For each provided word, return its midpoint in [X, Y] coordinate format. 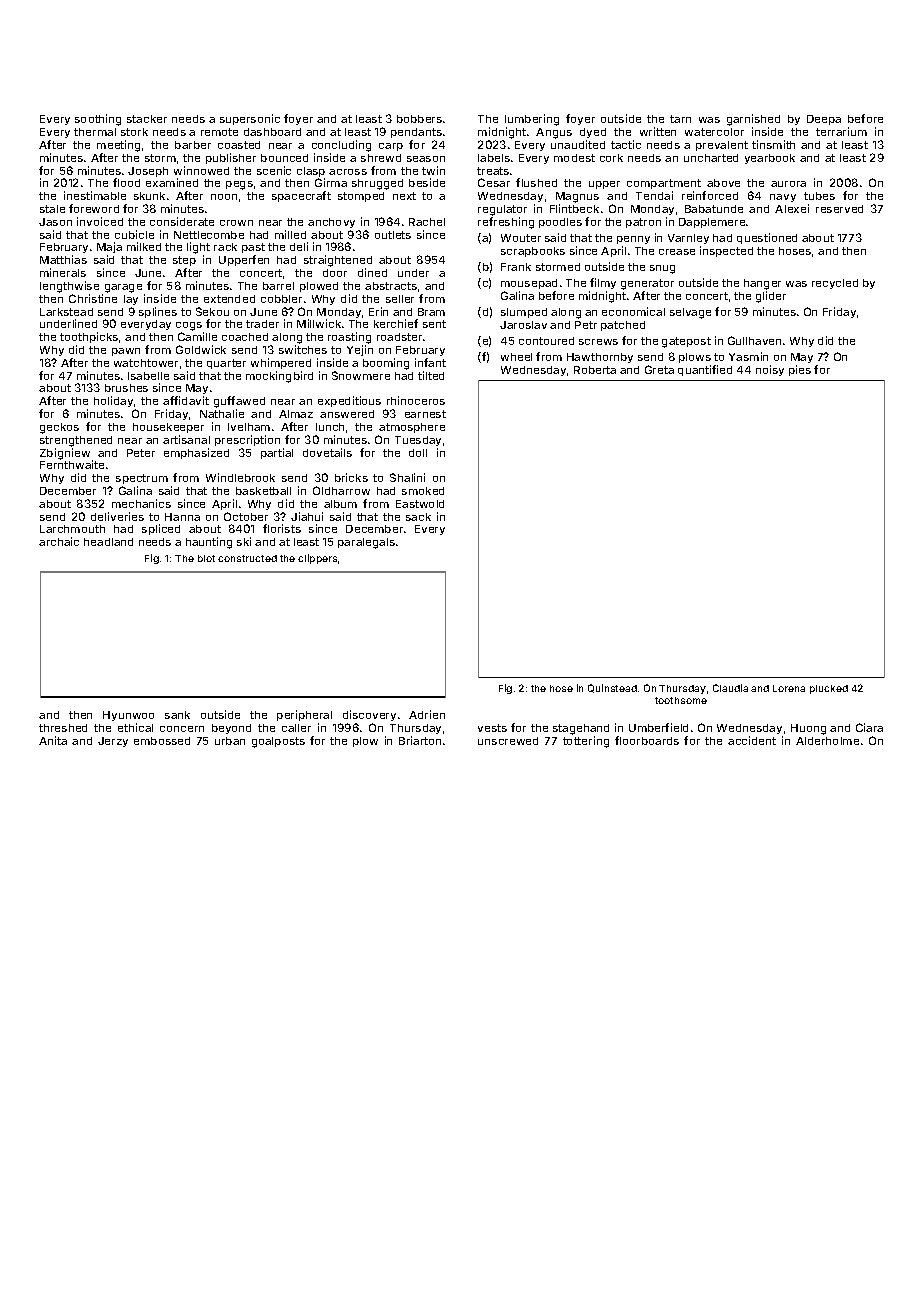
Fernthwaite [72, 464]
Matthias [63, 259]
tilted [431, 375]
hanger [762, 284]
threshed [63, 728]
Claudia [730, 688]
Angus [554, 133]
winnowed [201, 170]
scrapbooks [533, 252]
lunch [330, 427]
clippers [317, 559]
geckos [59, 428]
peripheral [304, 715]
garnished [753, 120]
